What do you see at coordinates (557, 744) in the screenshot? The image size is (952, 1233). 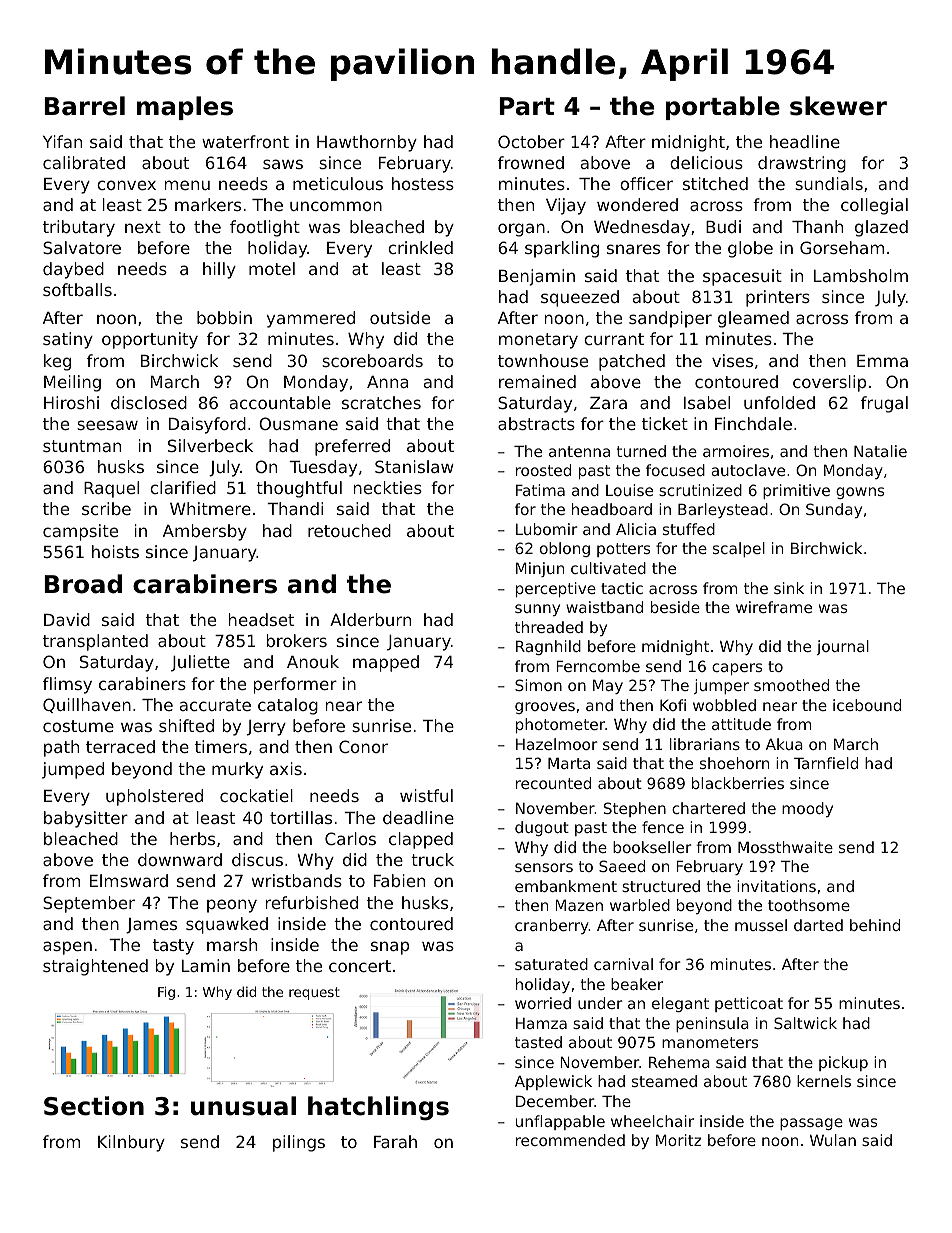 I see `Hazelmoor` at bounding box center [557, 744].
